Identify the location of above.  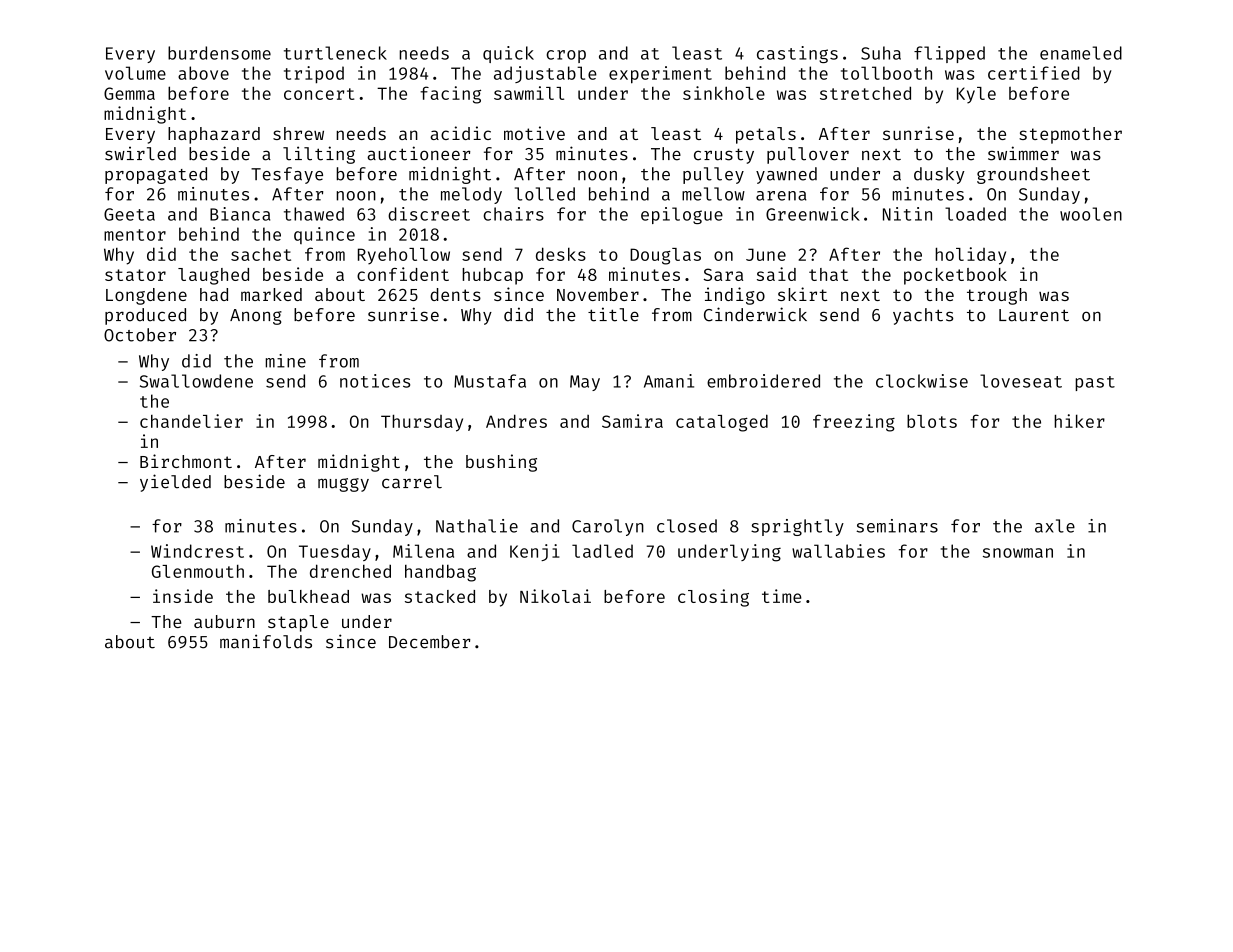
(203, 73).
